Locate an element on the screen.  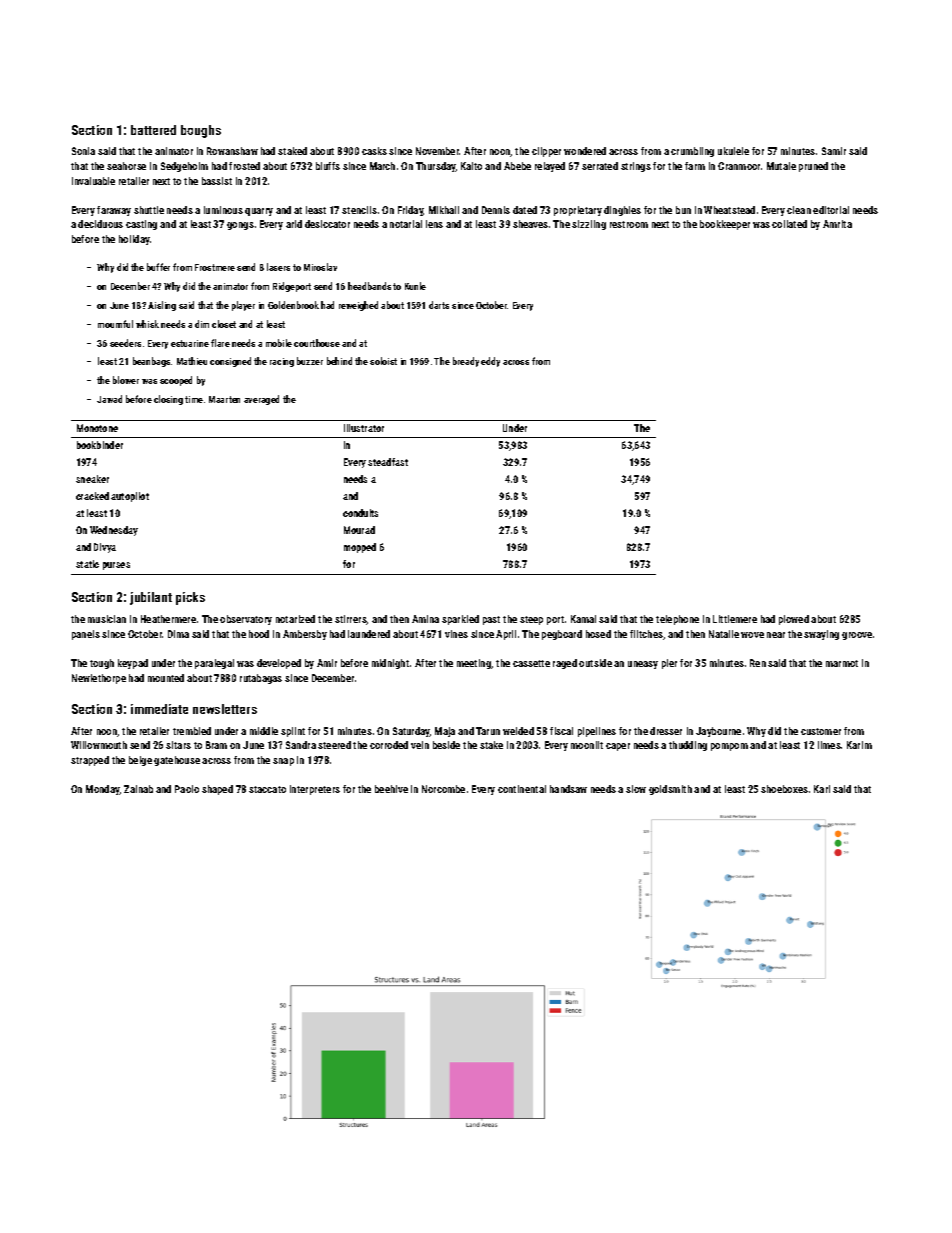
staccato is located at coordinates (267, 789).
